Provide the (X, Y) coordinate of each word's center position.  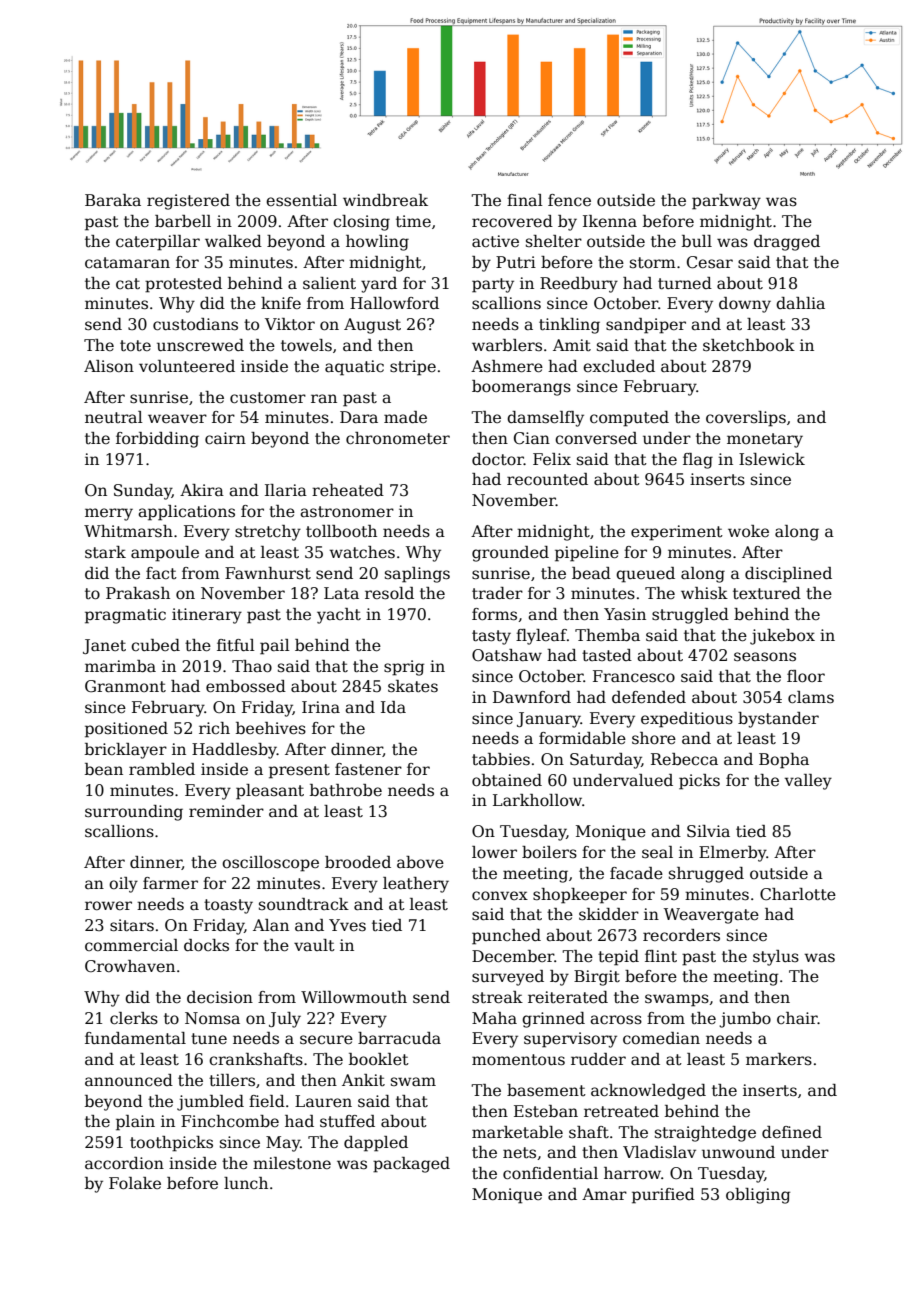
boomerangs (521, 388)
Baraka (113, 200)
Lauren (323, 1101)
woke (748, 531)
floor (806, 676)
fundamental (135, 1038)
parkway (726, 202)
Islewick (772, 459)
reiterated (568, 997)
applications (186, 513)
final (525, 200)
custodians (195, 324)
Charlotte (798, 894)
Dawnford (532, 697)
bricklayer (126, 751)
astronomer (347, 512)
